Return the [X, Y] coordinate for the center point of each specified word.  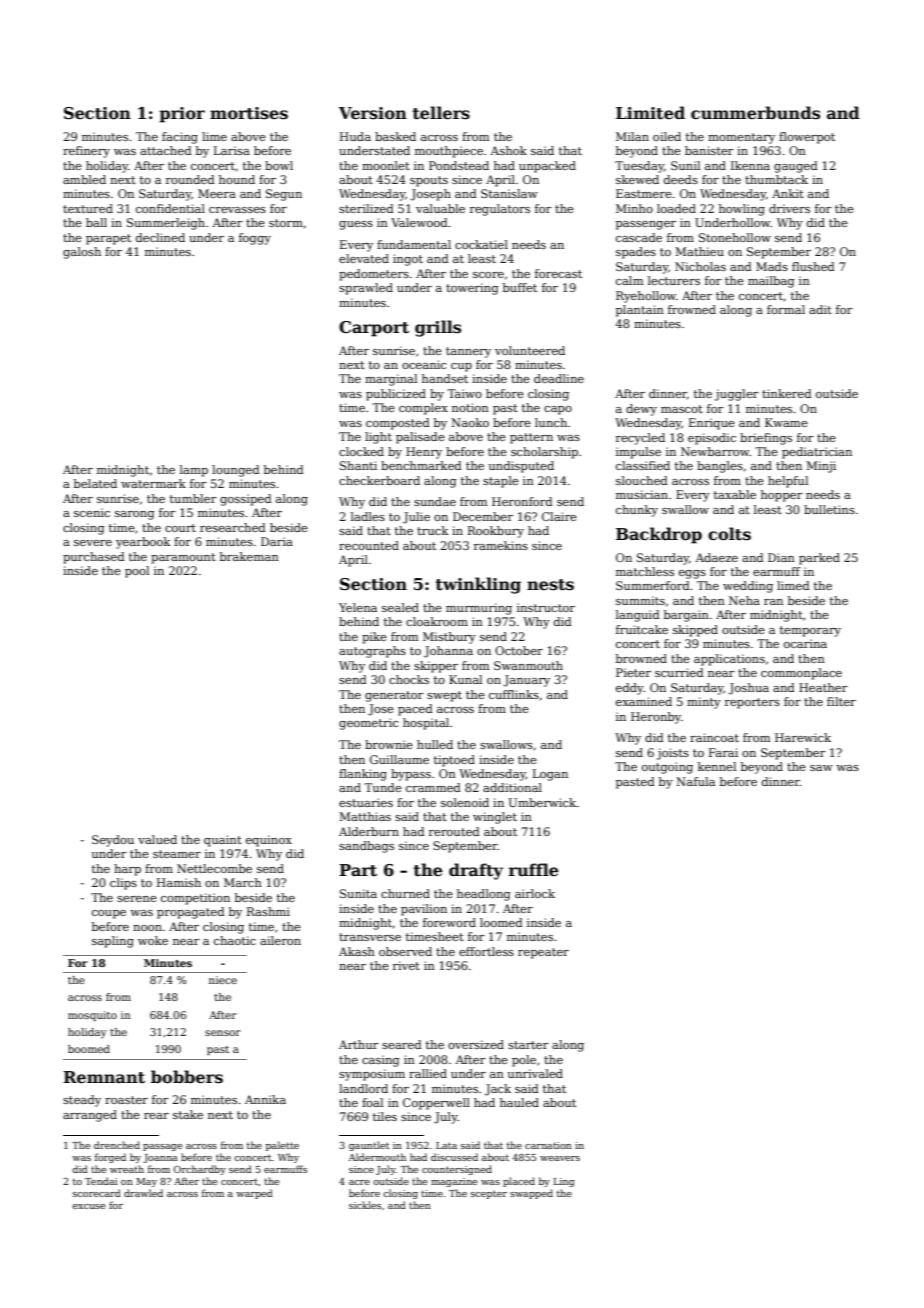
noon [147, 928]
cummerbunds [755, 113]
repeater [543, 953]
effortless [486, 951]
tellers [441, 113]
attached [166, 150]
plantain [640, 311]
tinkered [787, 393]
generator [394, 696]
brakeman [249, 556]
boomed [89, 1049]
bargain [686, 616]
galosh [82, 253]
